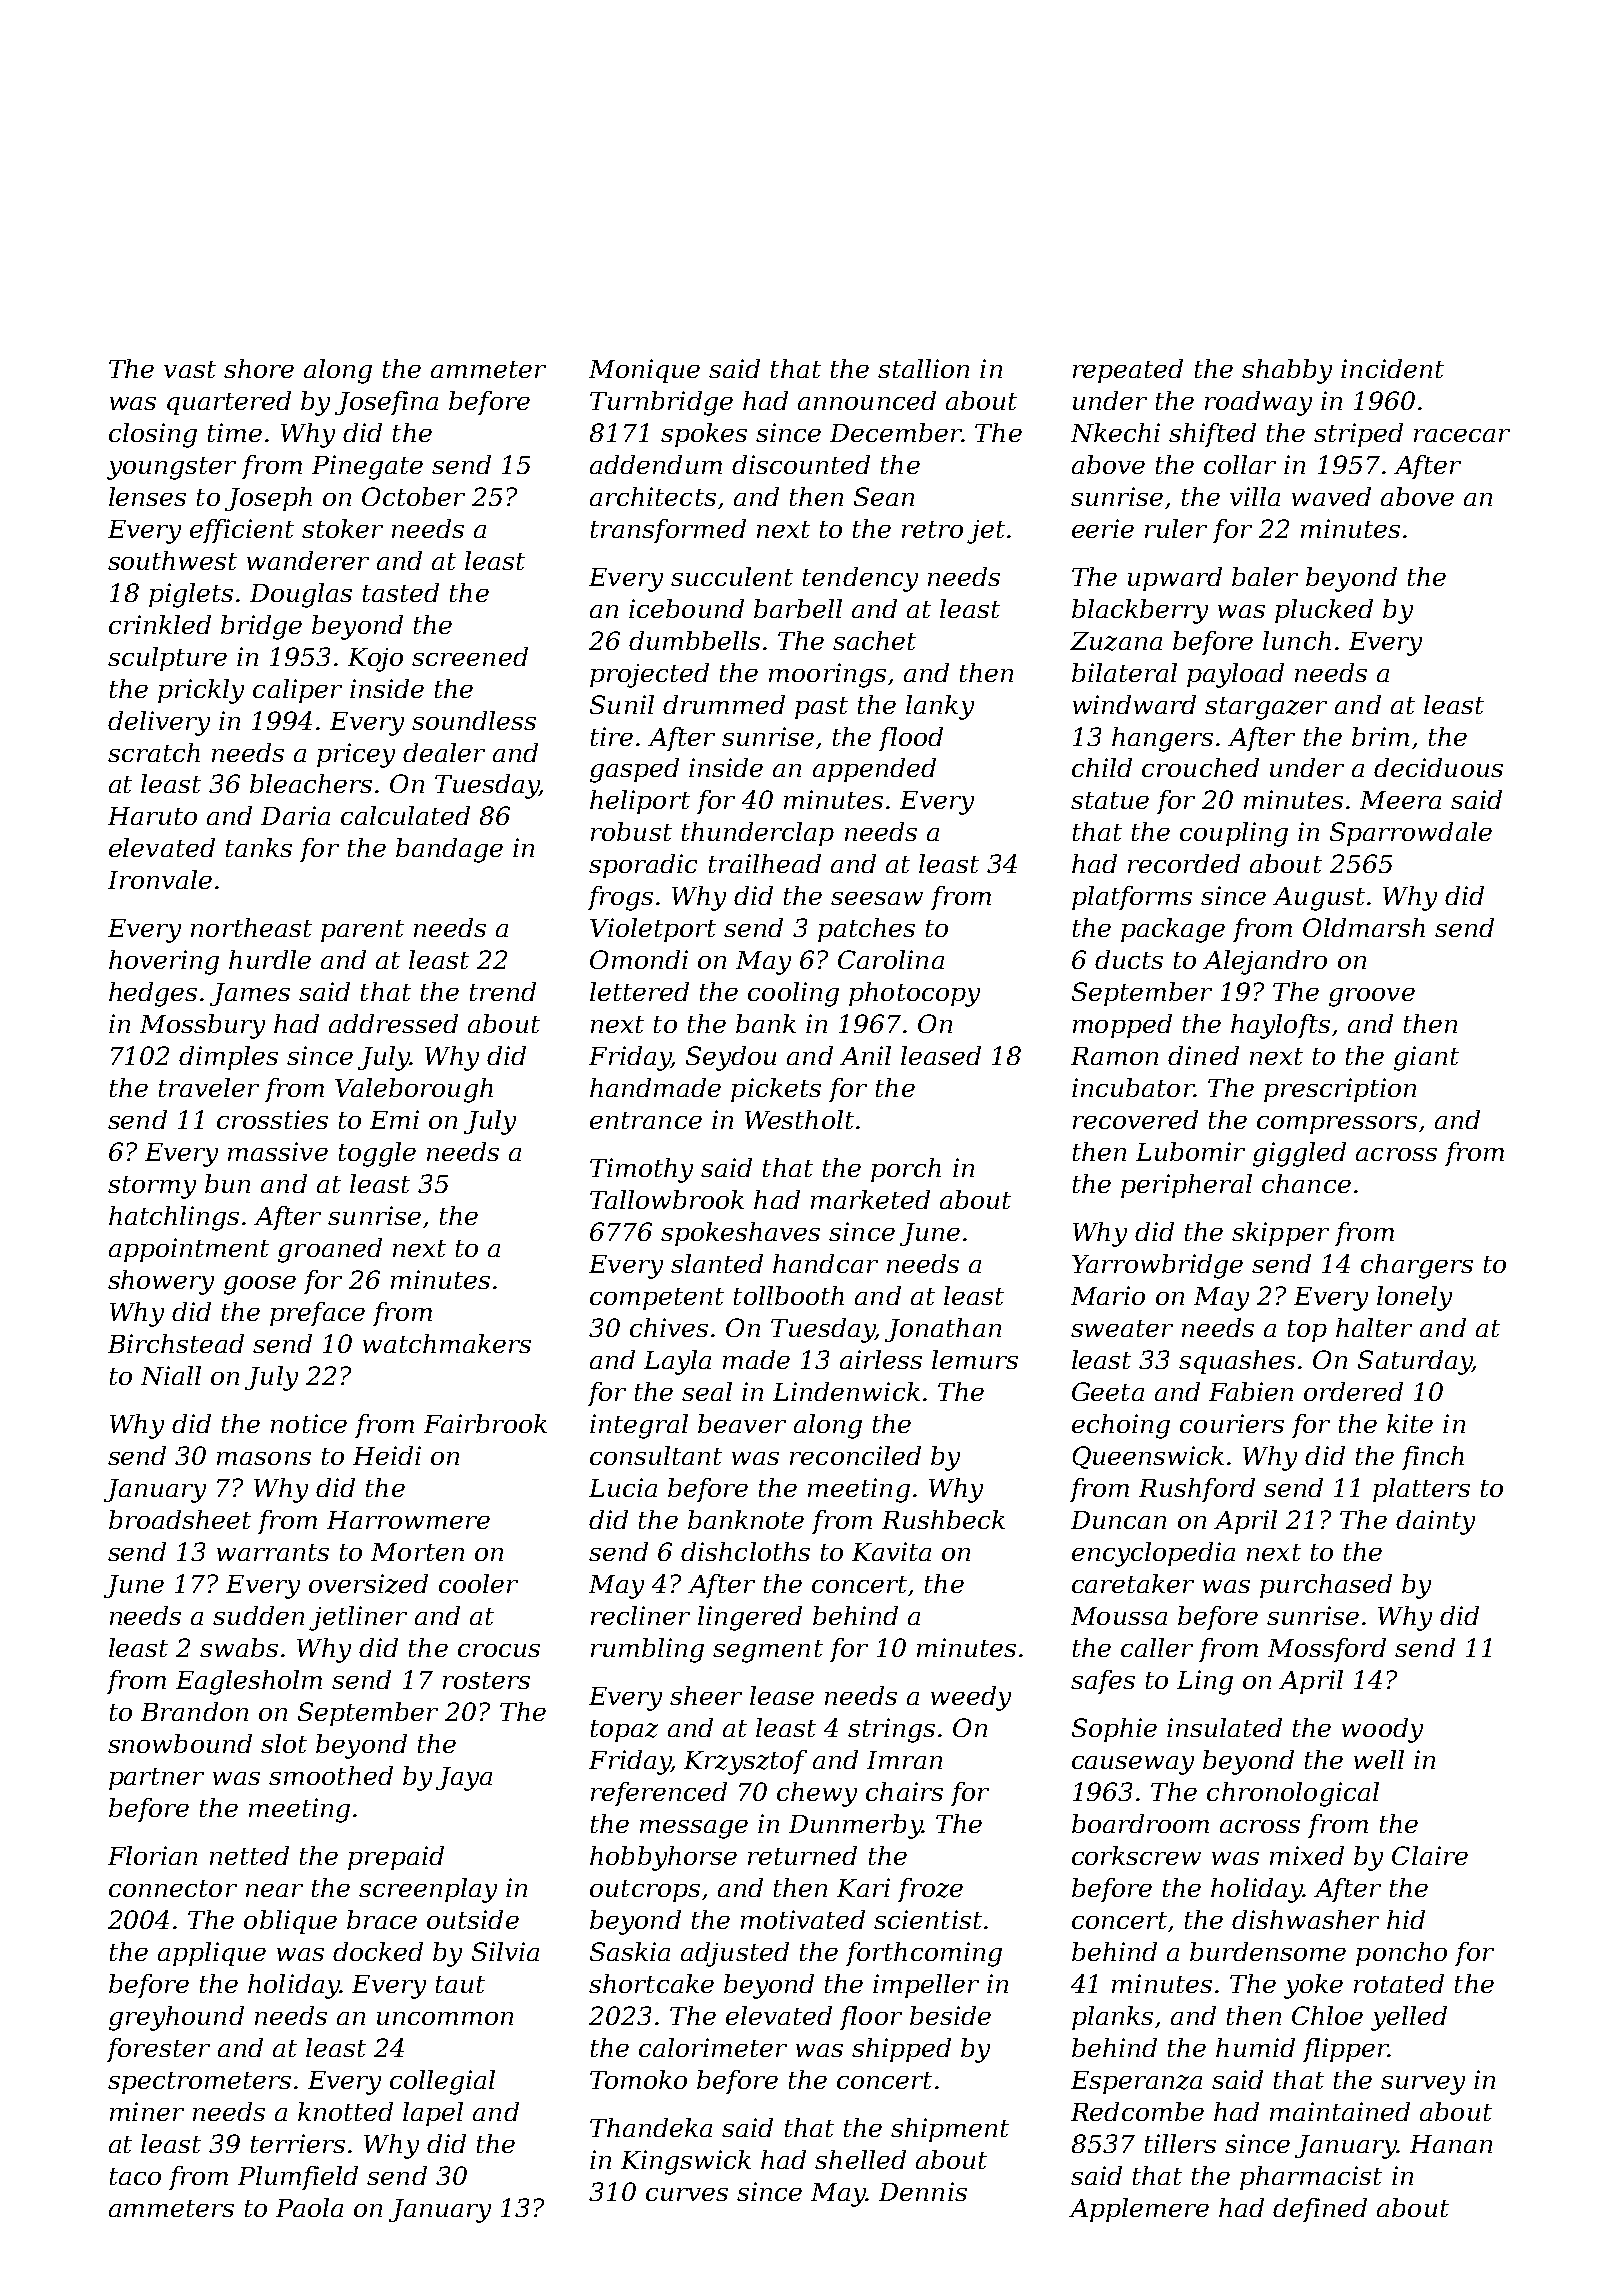  I want to click on causeway, so click(1133, 1765).
